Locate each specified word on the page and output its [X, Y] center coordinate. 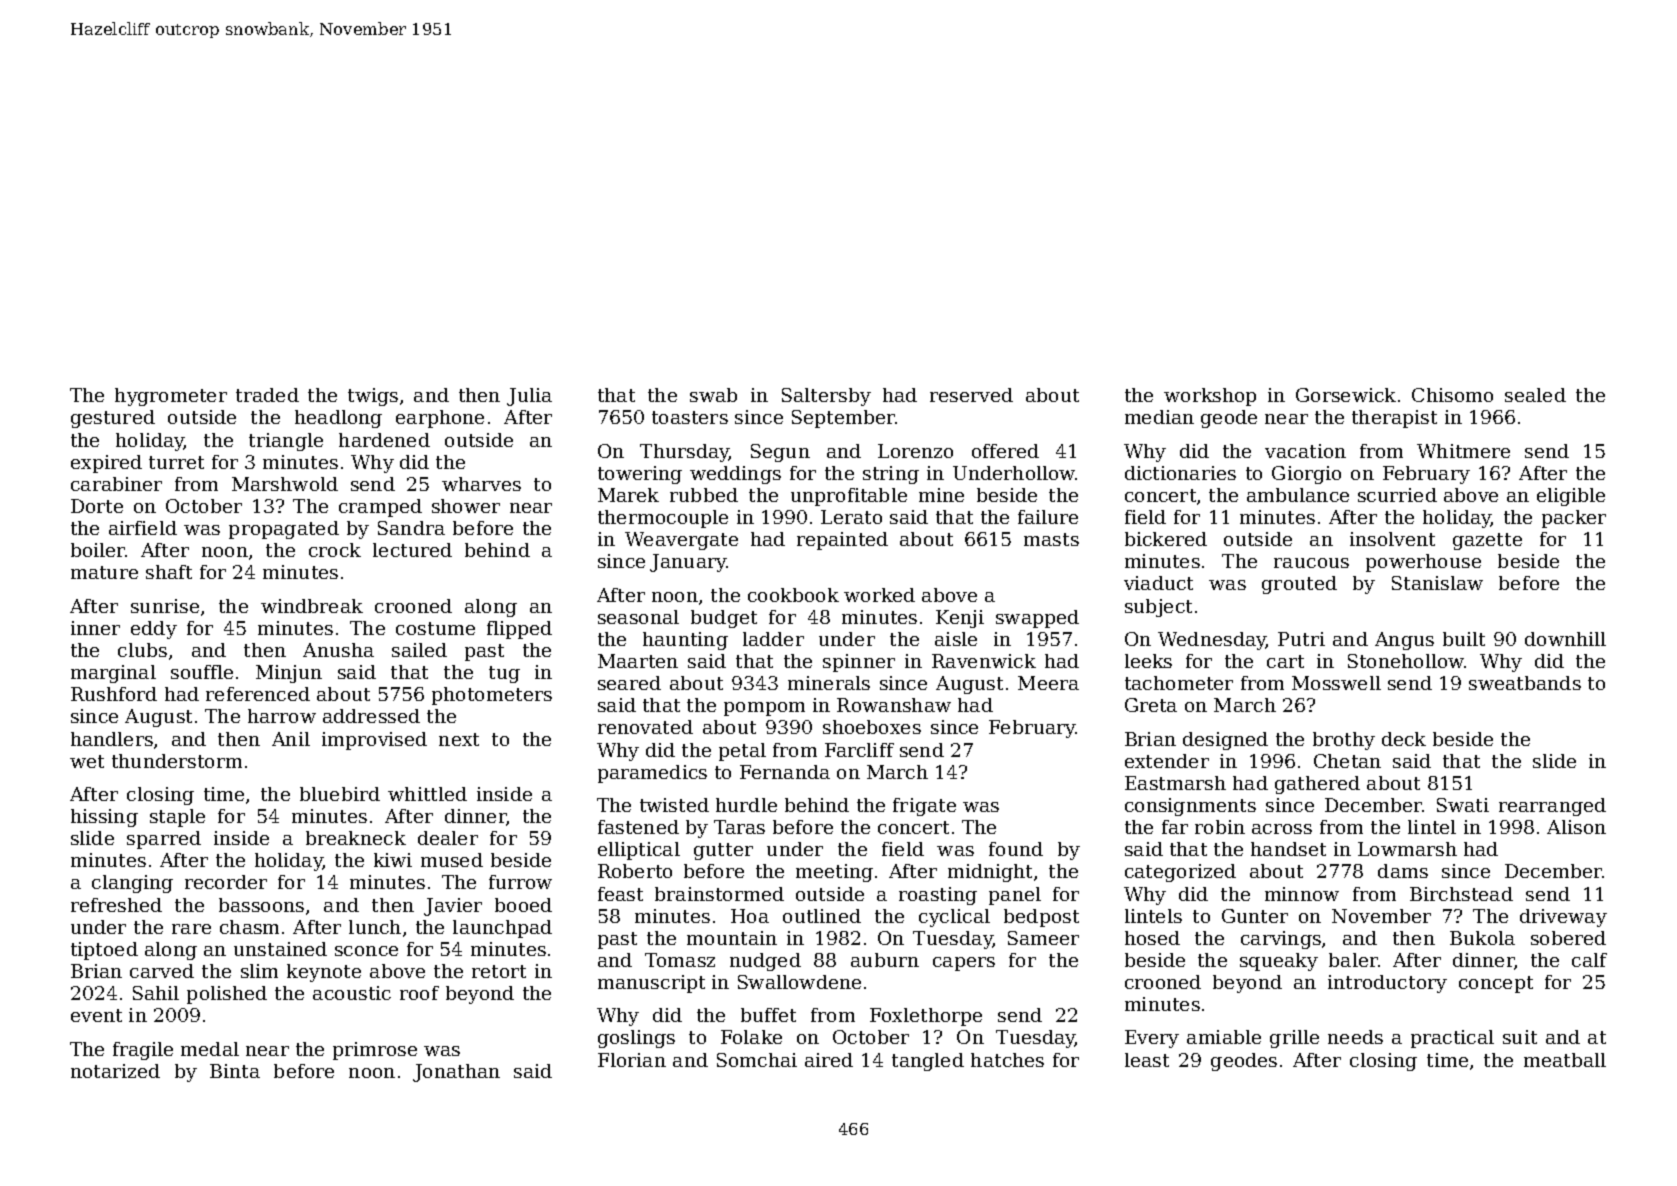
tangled [928, 1062]
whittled [427, 794]
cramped [380, 508]
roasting [938, 896]
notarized [115, 1071]
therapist [1394, 419]
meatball [1565, 1060]
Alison [1576, 827]
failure [1048, 517]
